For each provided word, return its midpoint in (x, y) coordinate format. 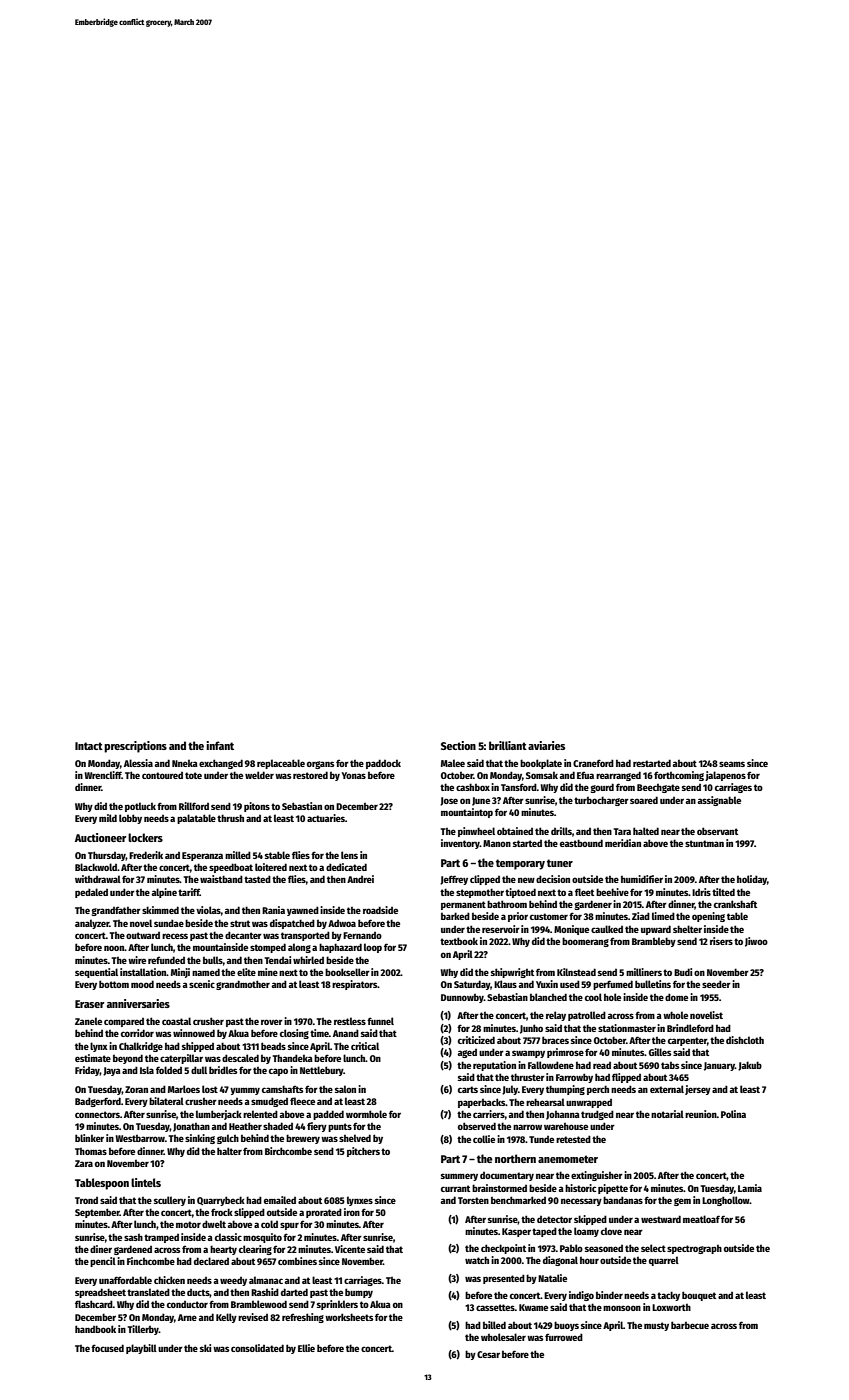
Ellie (306, 1348)
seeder (716, 984)
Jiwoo (756, 942)
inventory (460, 844)
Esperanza (202, 856)
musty (656, 1326)
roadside (380, 910)
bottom (114, 984)
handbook (95, 1329)
